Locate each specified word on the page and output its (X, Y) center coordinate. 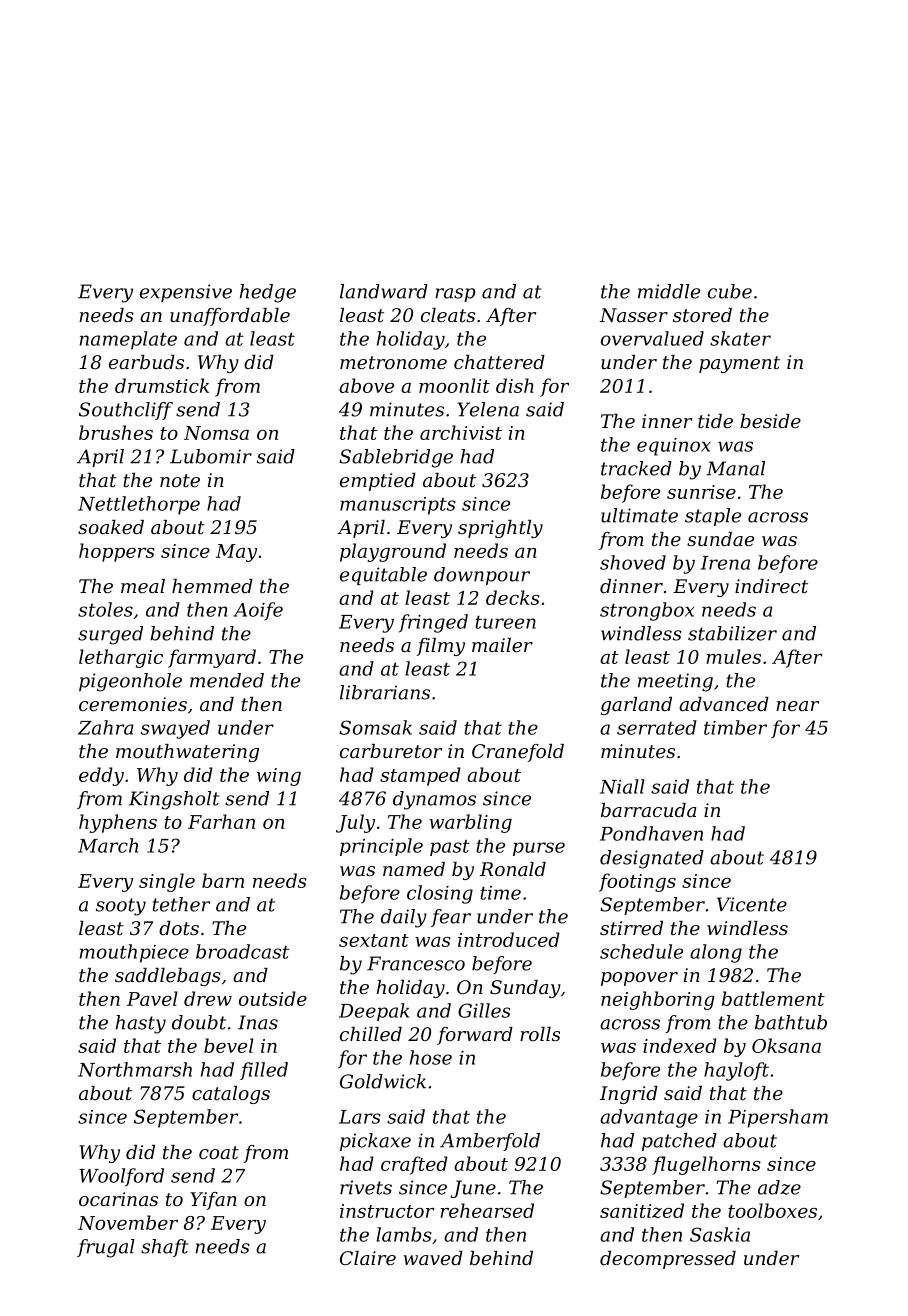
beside (770, 421)
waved (433, 1258)
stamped (420, 776)
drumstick (162, 385)
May (236, 553)
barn (223, 880)
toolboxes (772, 1210)
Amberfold (490, 1142)
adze (779, 1187)
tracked (636, 468)
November (128, 1222)
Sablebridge (396, 458)
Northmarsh (135, 1069)
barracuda (649, 810)
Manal (735, 468)
